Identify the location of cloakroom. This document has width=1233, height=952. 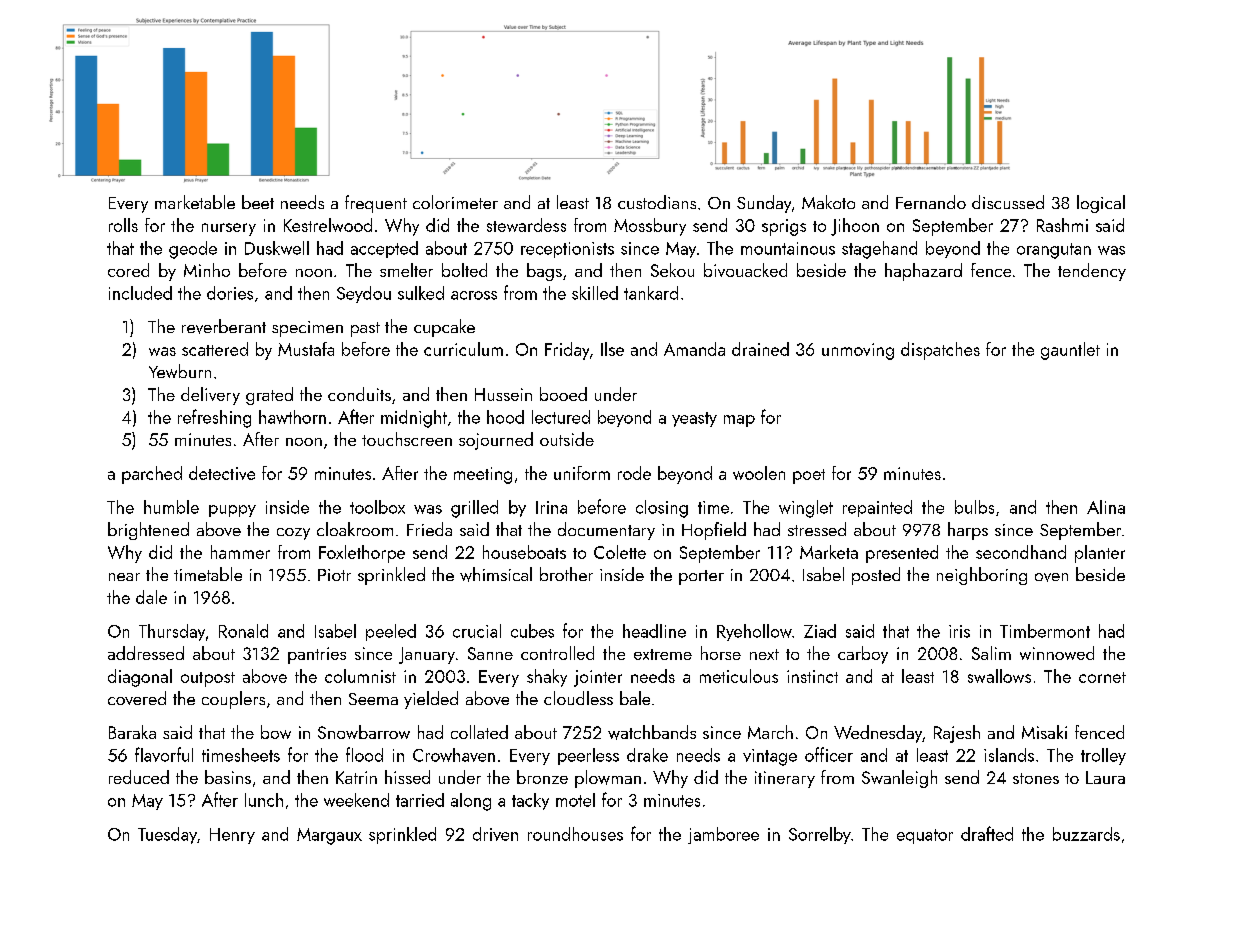
(355, 529).
